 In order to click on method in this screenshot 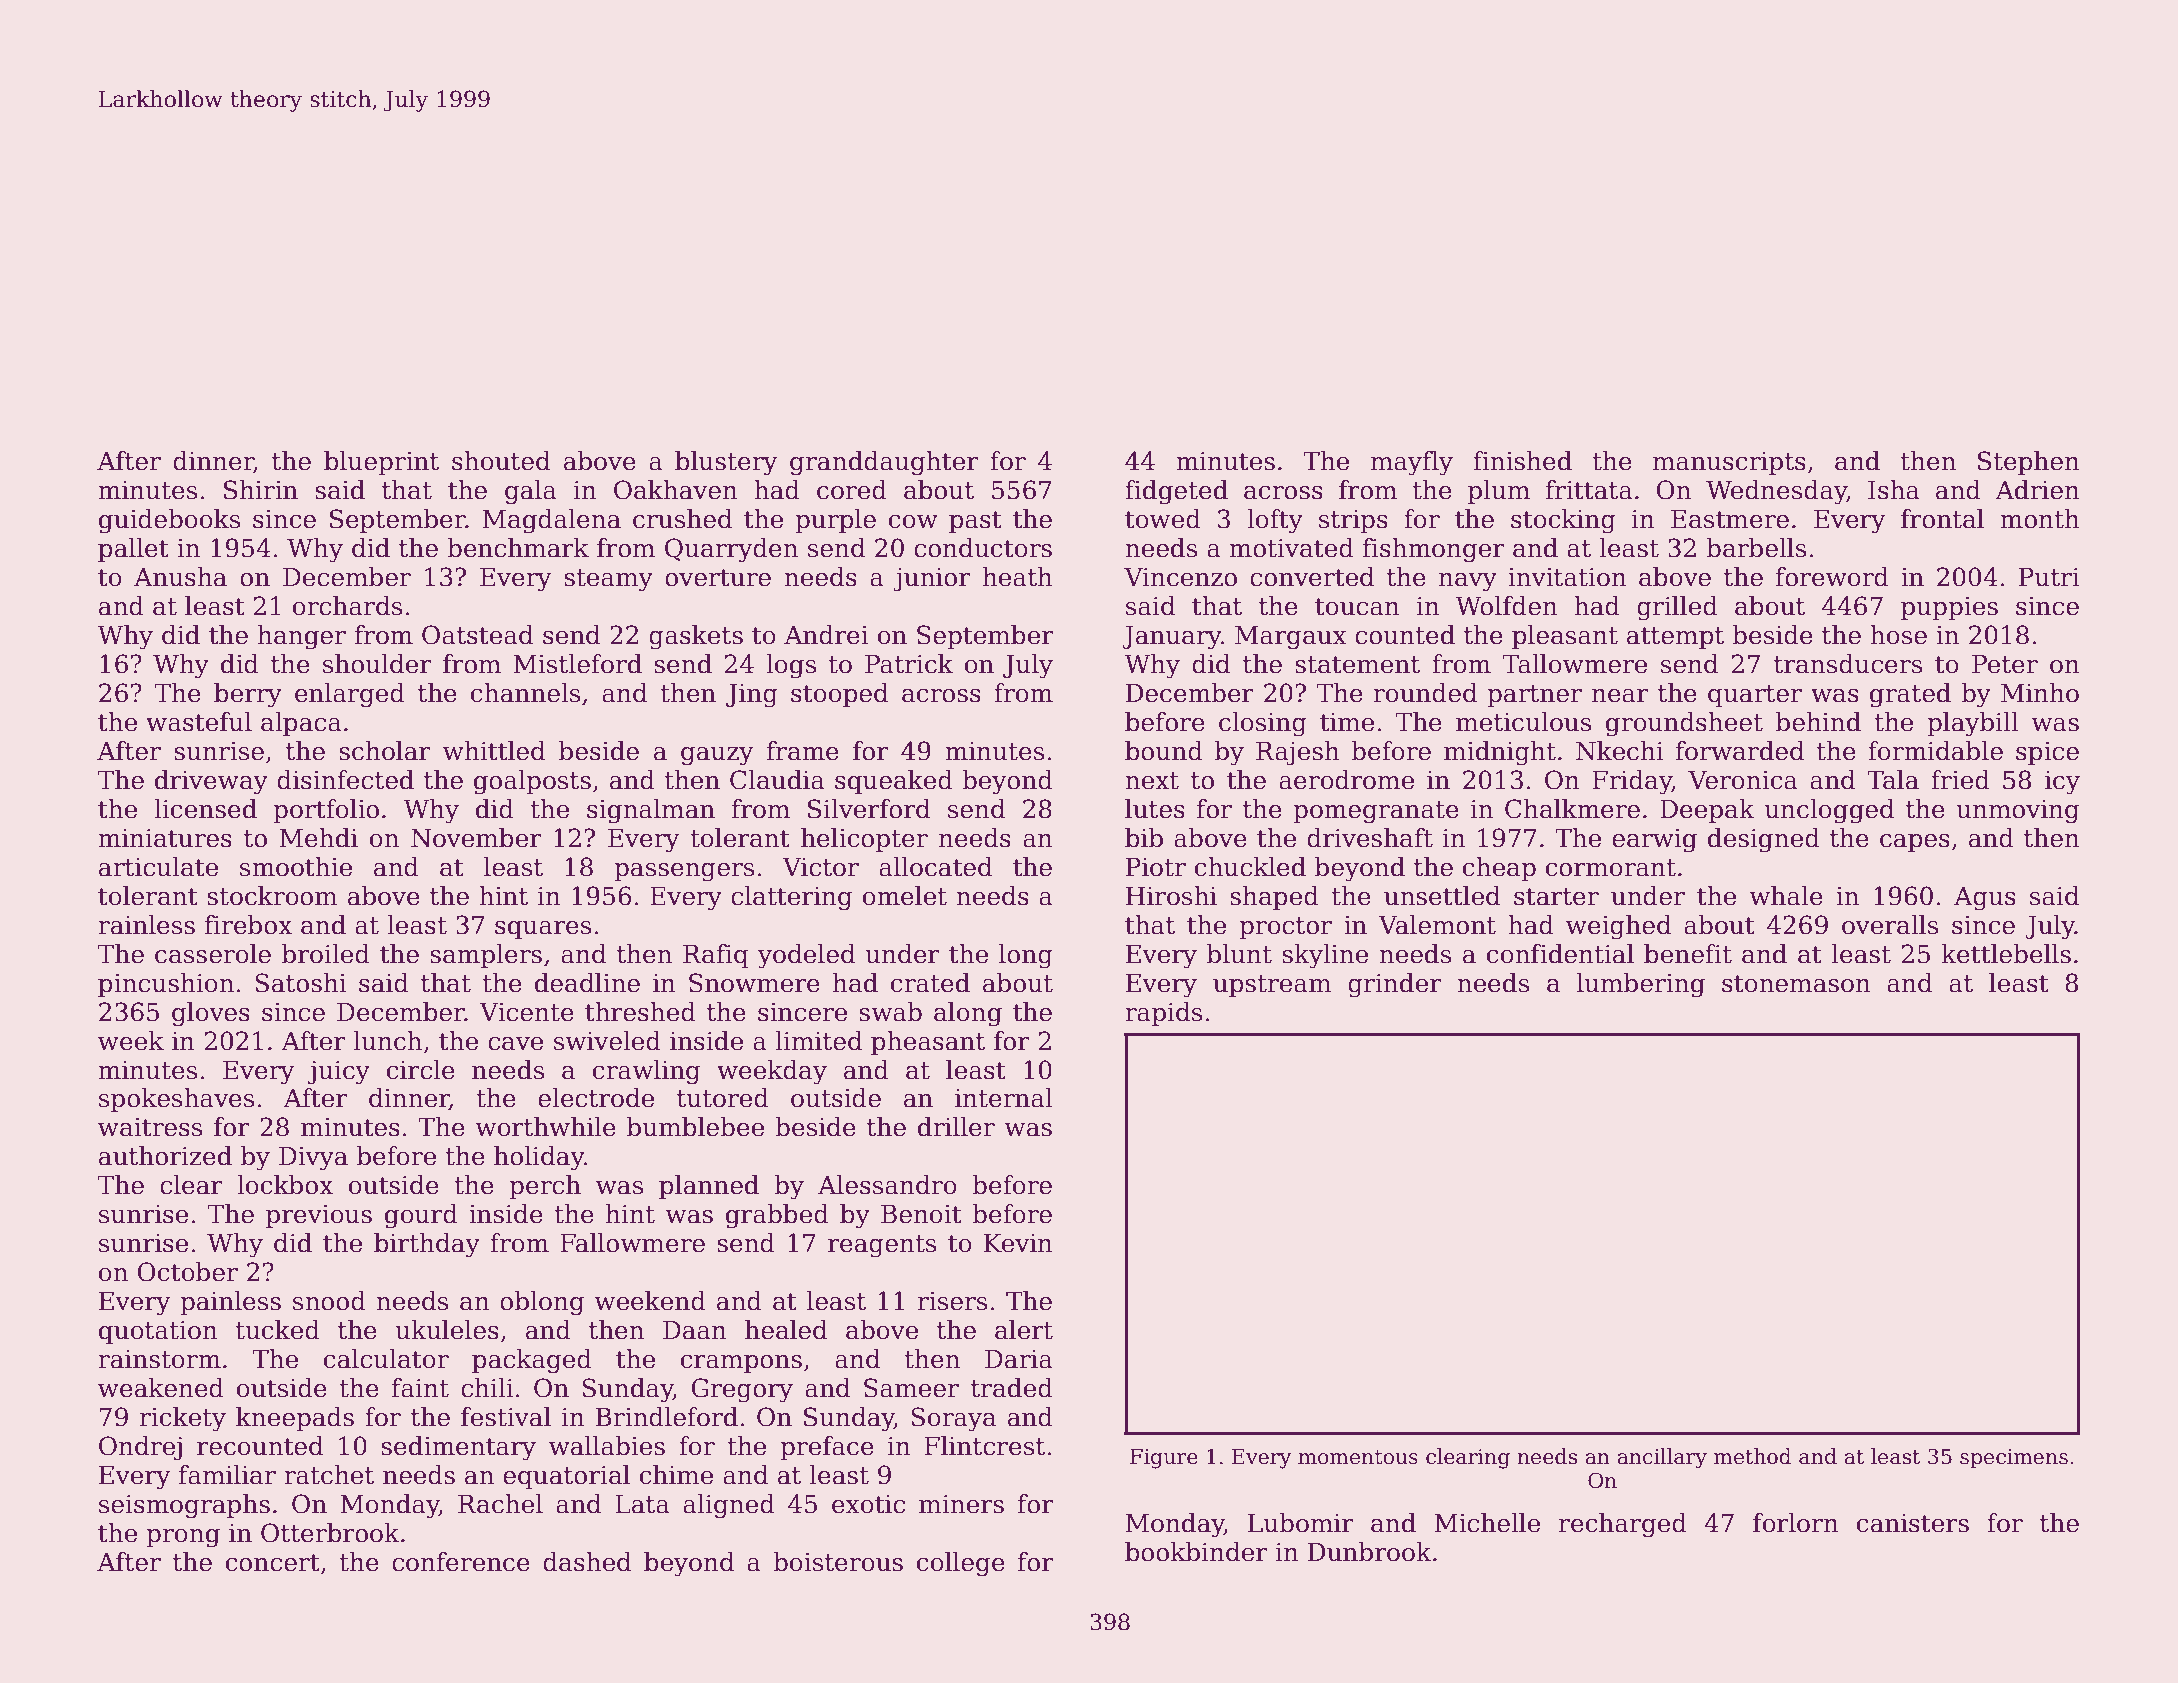, I will do `click(1753, 1456)`.
